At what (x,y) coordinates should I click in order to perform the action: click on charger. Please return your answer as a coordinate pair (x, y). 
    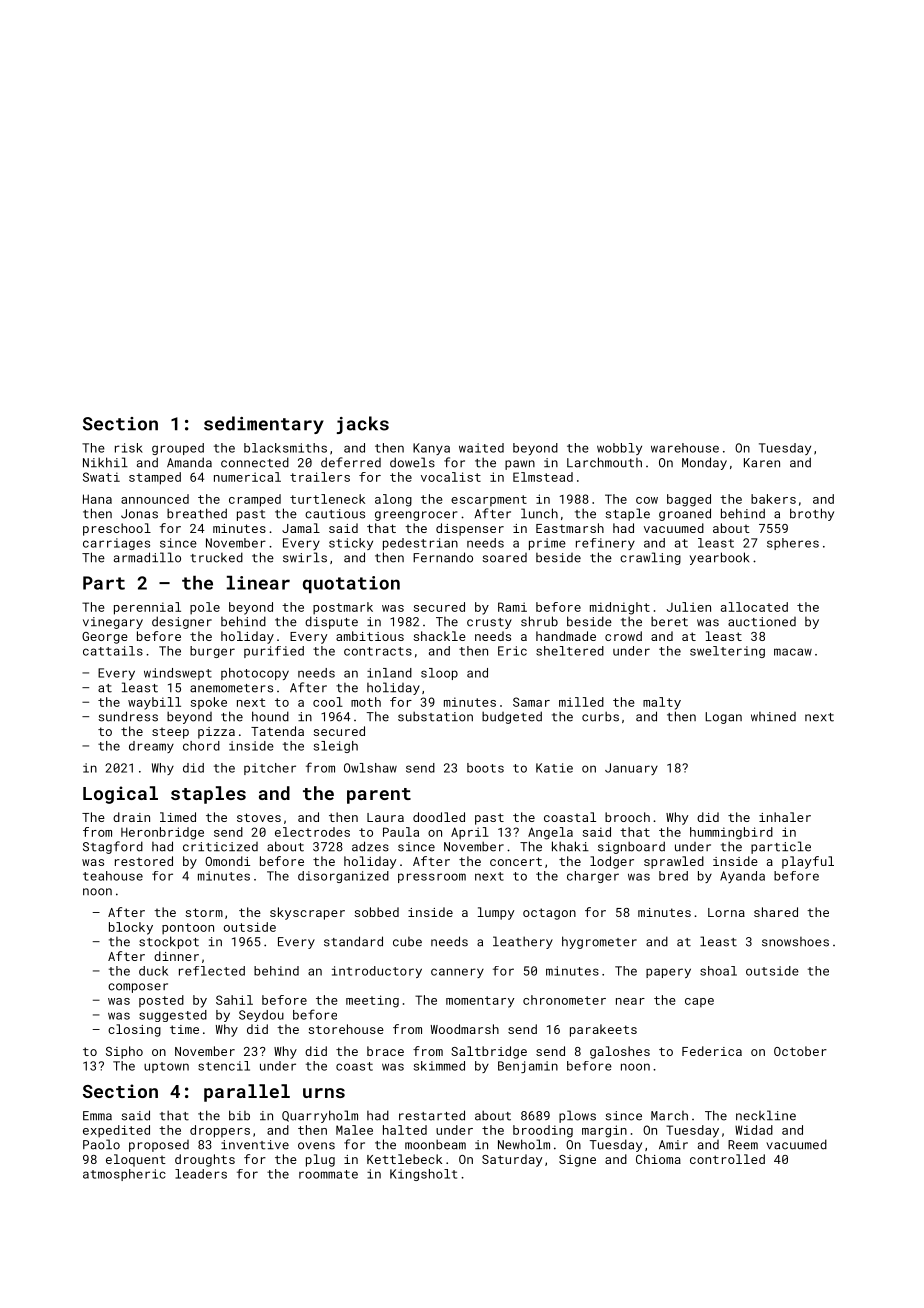
    Looking at the image, I should click on (593, 877).
